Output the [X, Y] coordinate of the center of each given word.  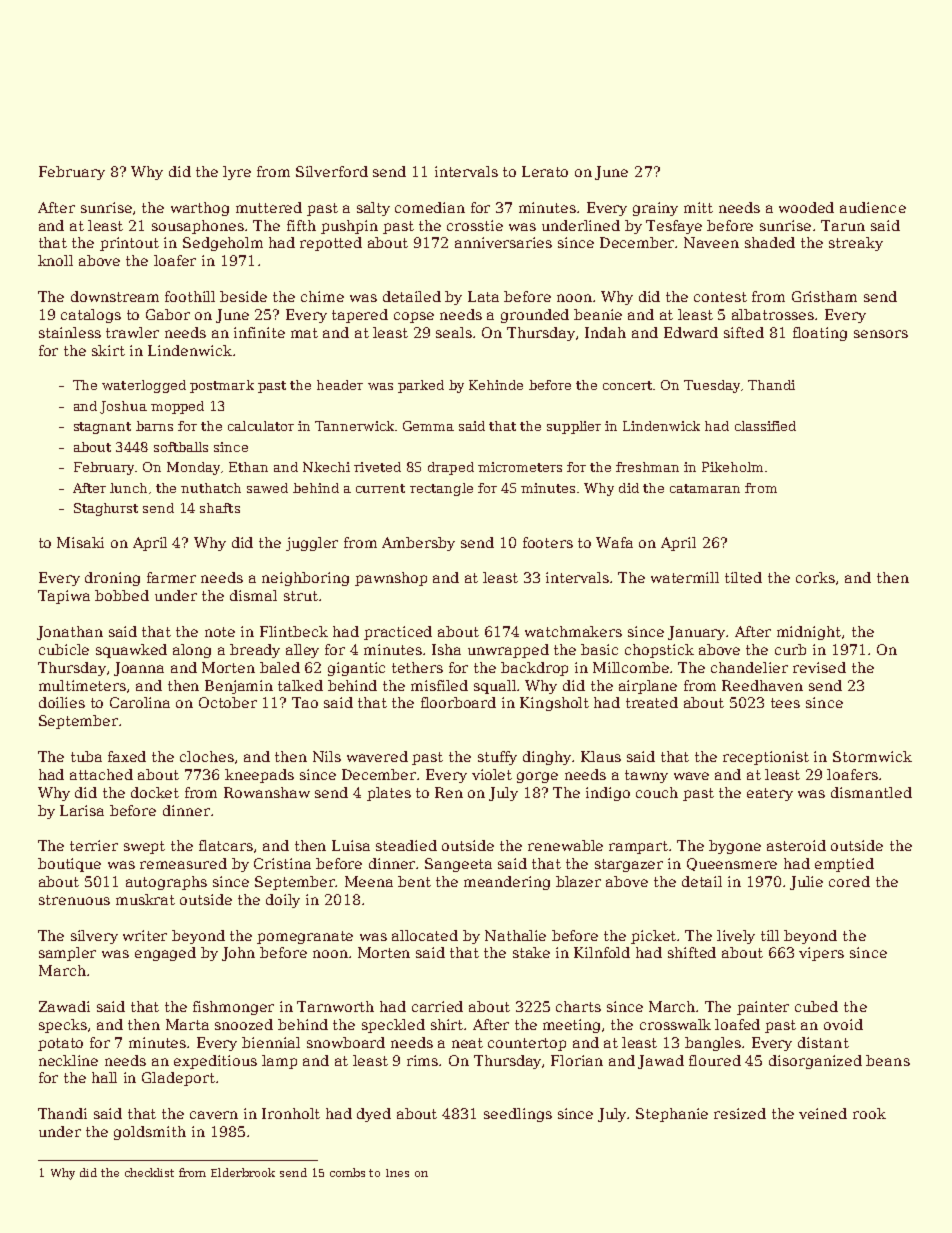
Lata [483, 296]
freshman [647, 467]
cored [849, 881]
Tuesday [712, 386]
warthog [200, 209]
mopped [177, 407]
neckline [68, 1060]
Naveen [711, 242]
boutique [69, 865]
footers [548, 542]
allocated [425, 935]
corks [815, 577]
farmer [171, 577]
